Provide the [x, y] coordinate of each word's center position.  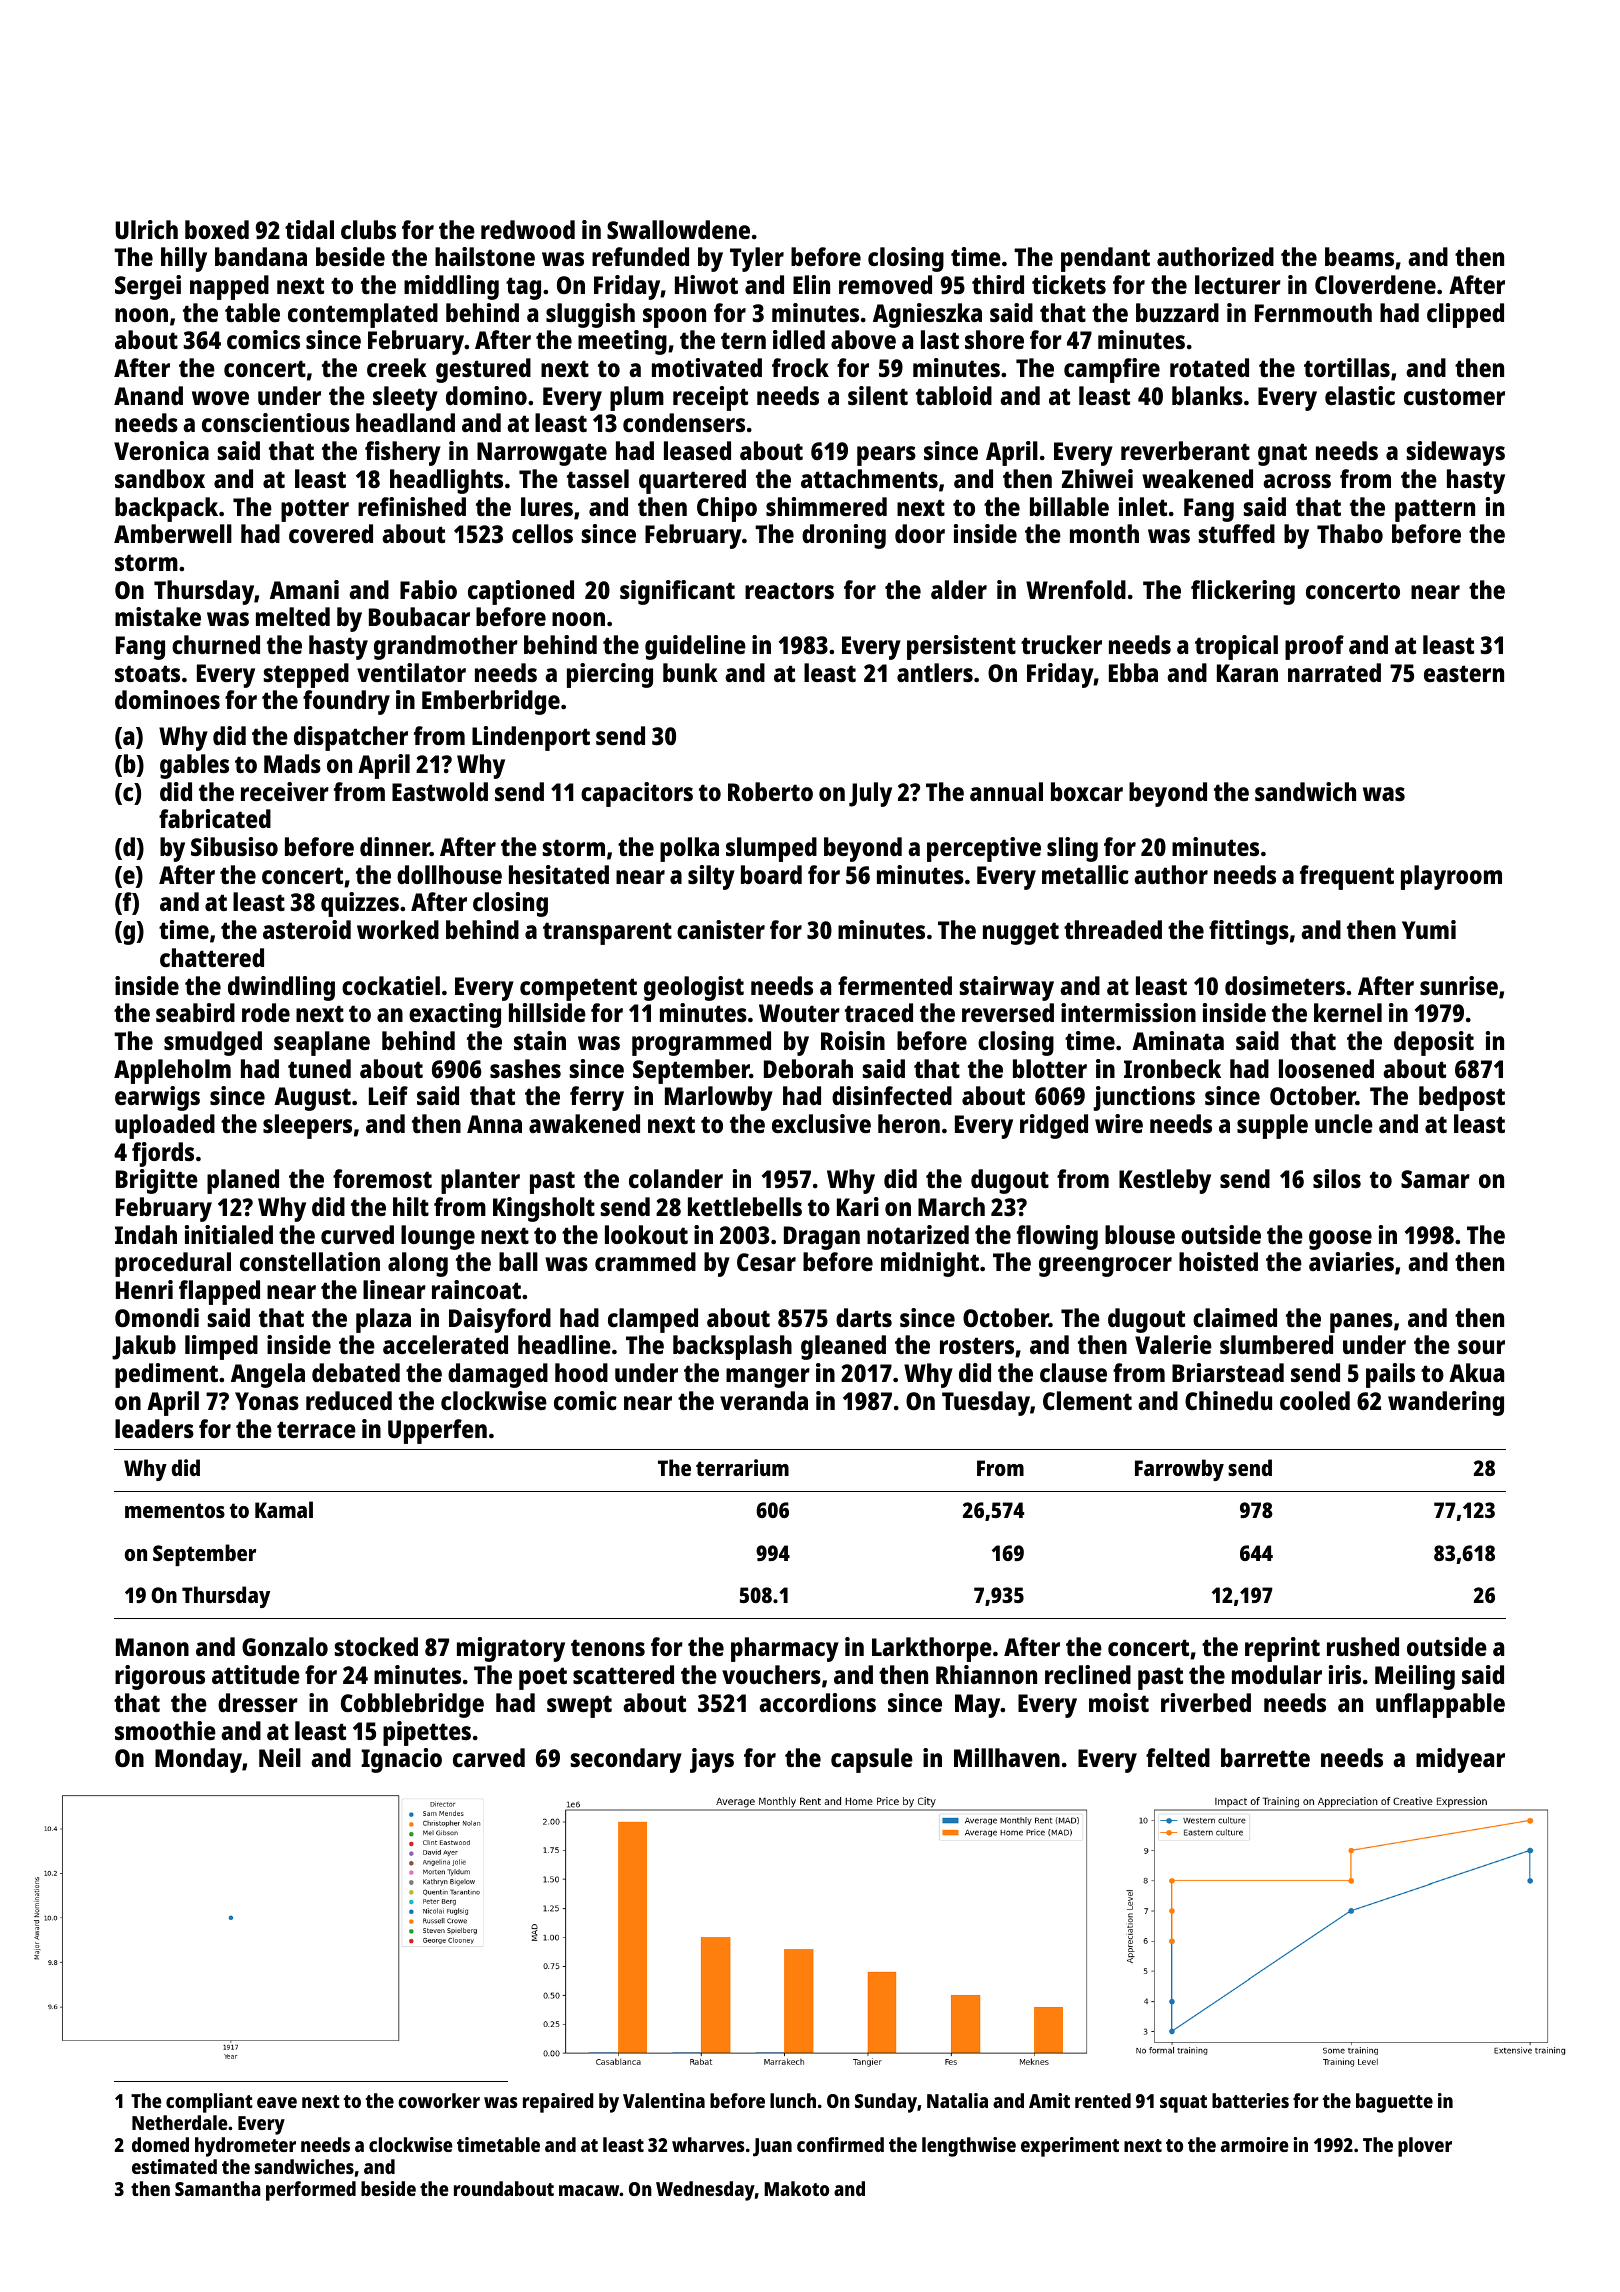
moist [1119, 1702]
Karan [1247, 673]
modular [1277, 1674]
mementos [175, 1510]
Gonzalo [285, 1646]
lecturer [1238, 284]
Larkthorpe [932, 1649]
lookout [646, 1234]
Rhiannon [986, 1674]
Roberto [770, 791]
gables [194, 766]
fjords [163, 1154]
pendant [1105, 259]
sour [1481, 1347]
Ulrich [146, 229]
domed [160, 2144]
